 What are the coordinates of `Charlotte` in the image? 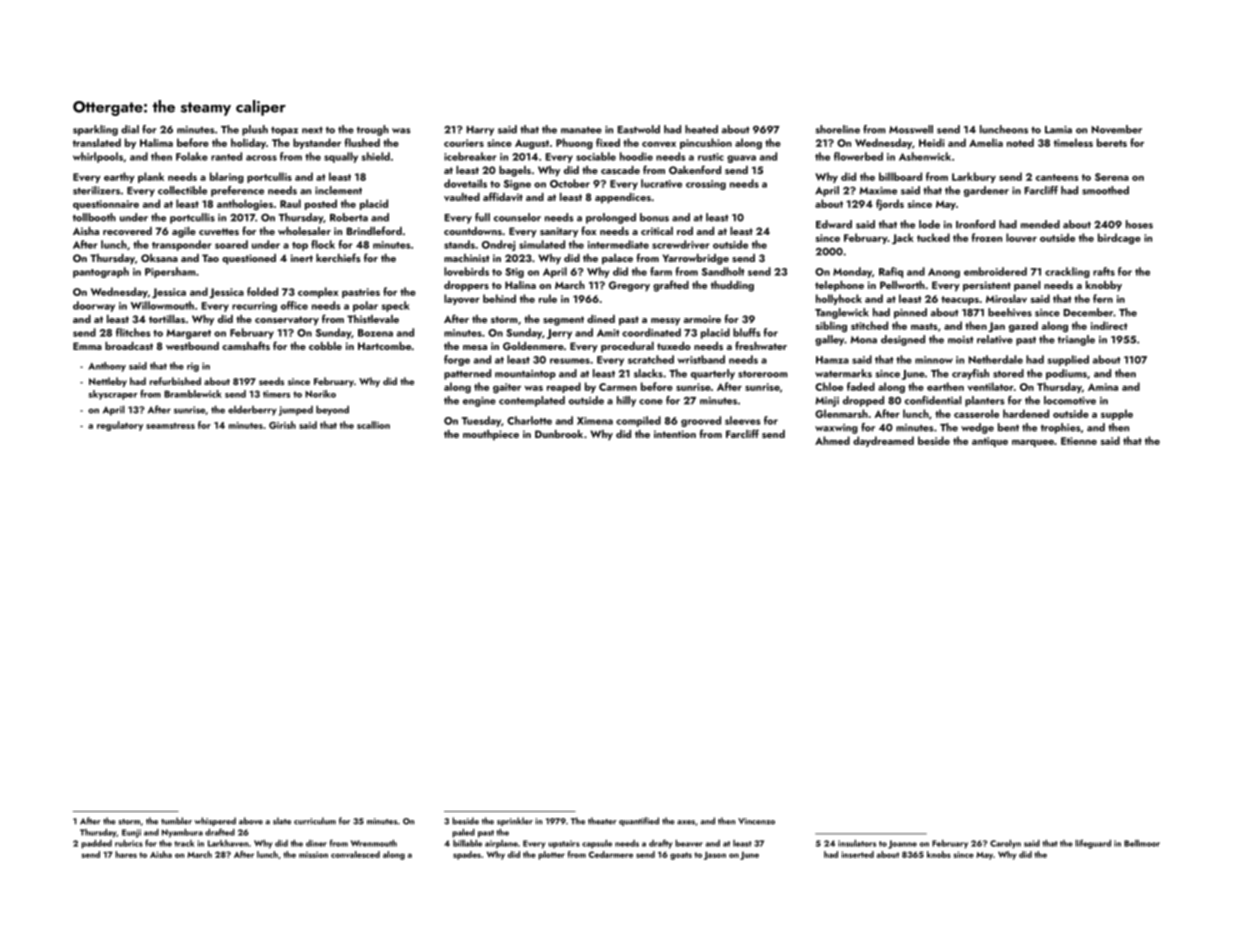 It's located at (529, 420).
